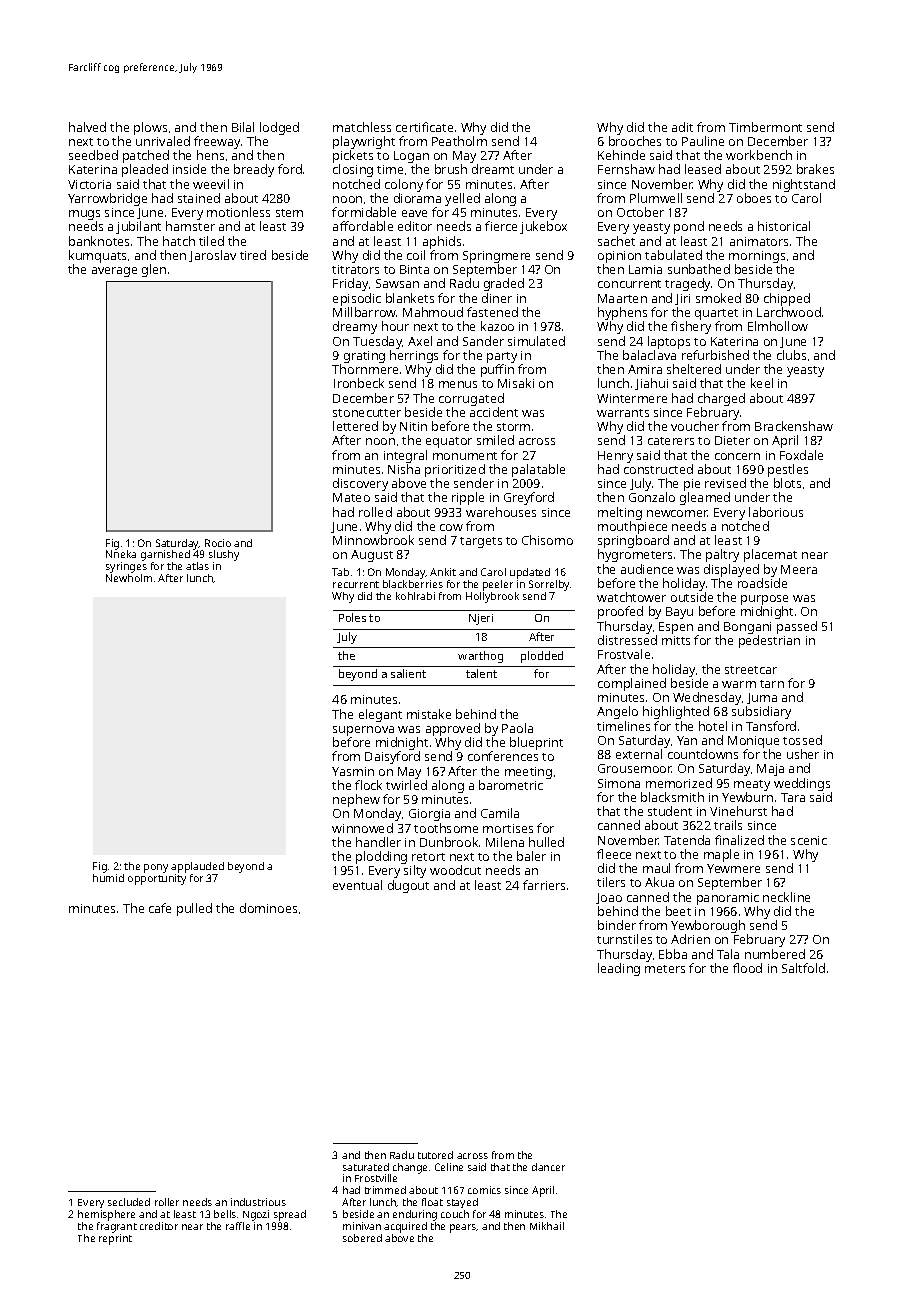 The height and width of the image is (1316, 908). Describe the element at coordinates (357, 885) in the image. I see `eventual` at that location.
